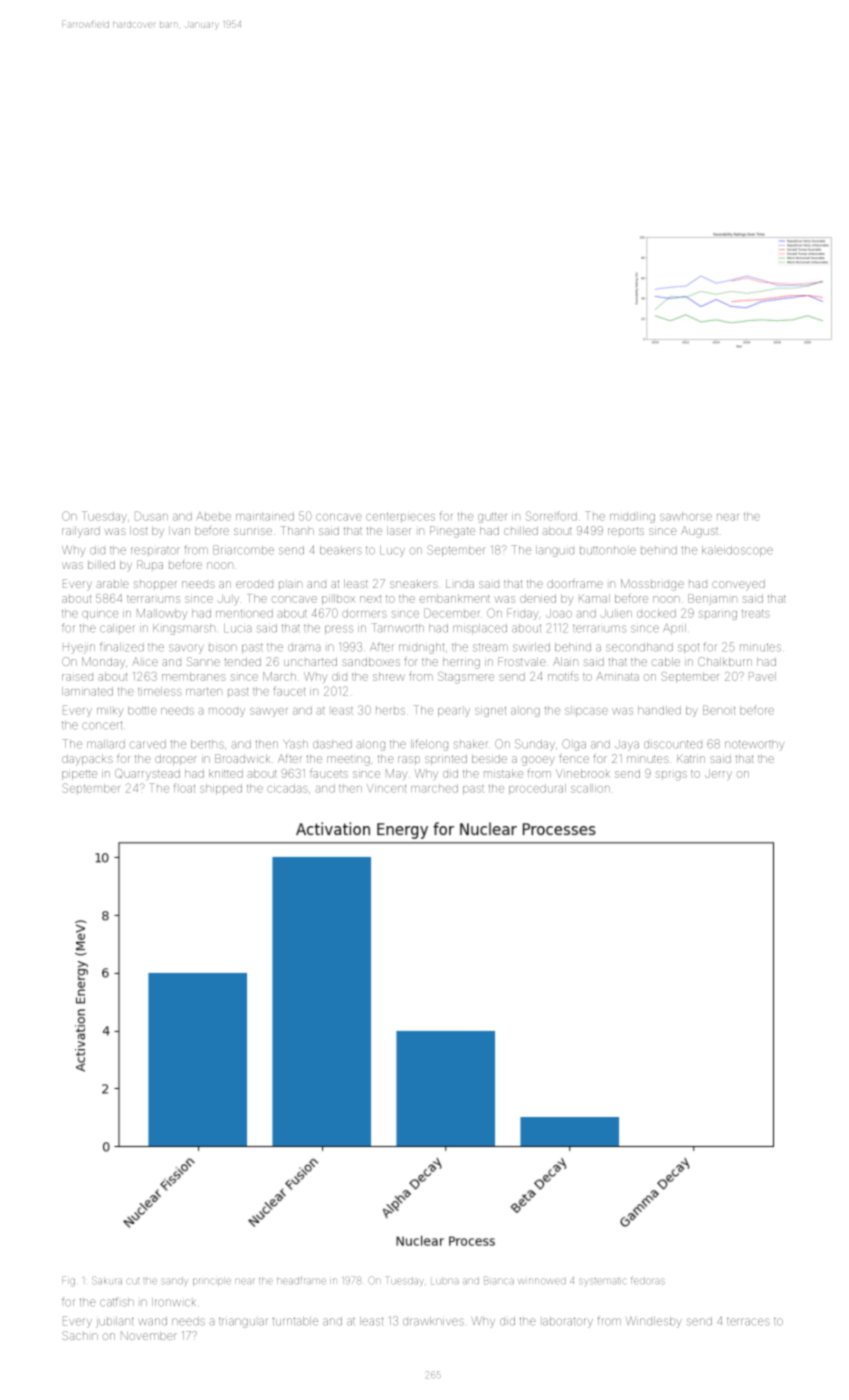  I want to click on Vincent, so click(386, 788).
